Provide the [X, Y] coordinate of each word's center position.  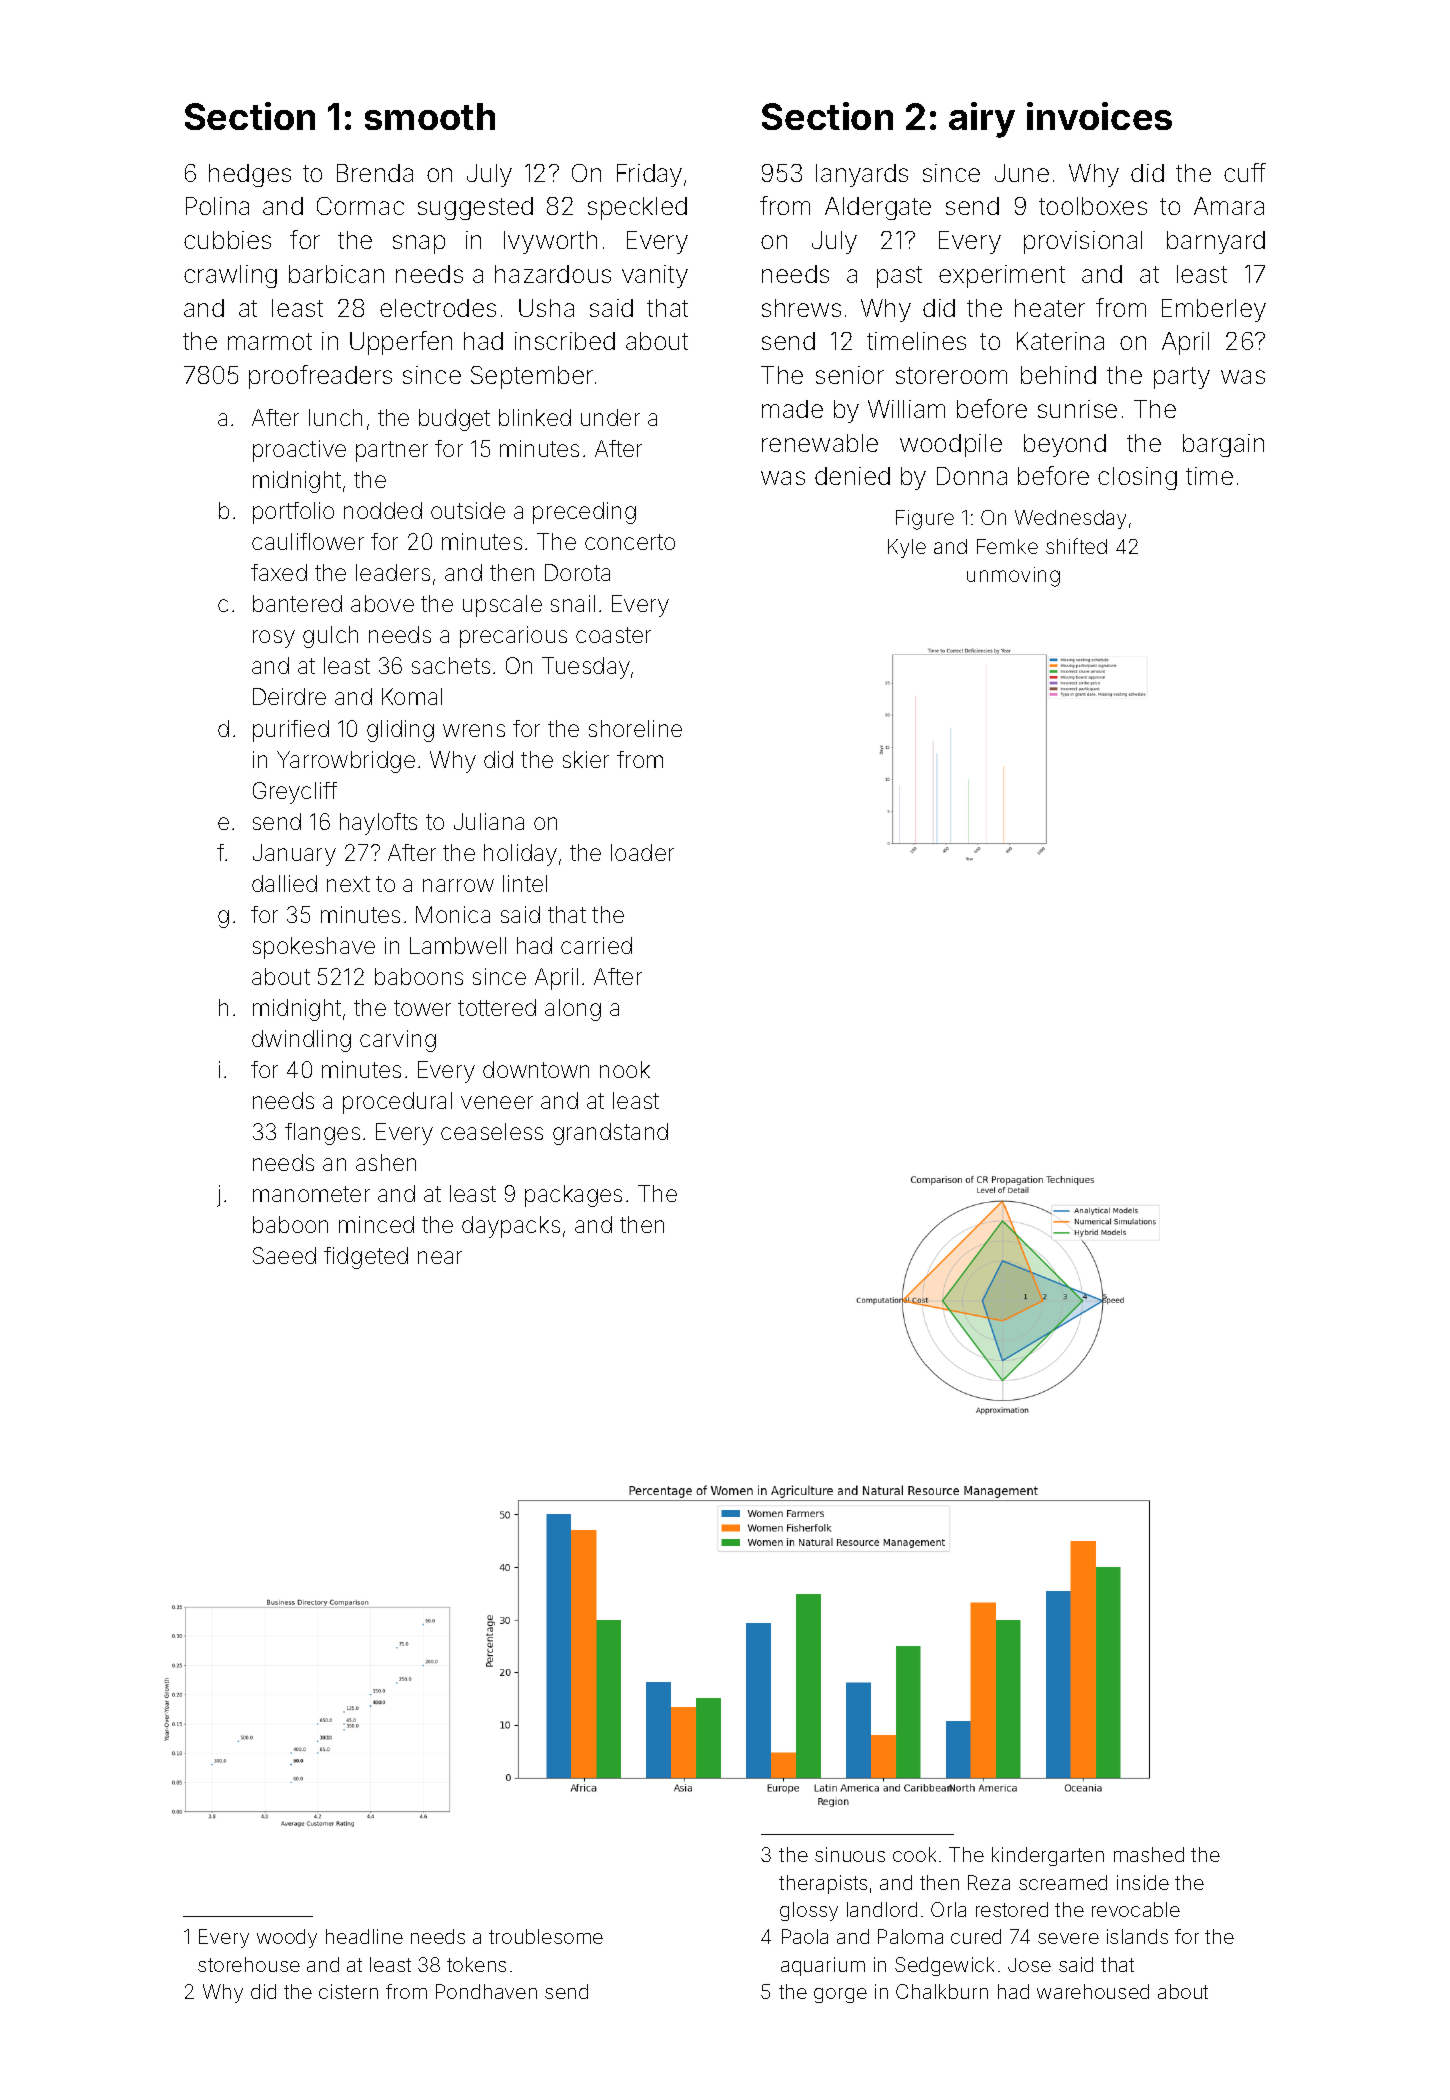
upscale [502, 606]
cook [914, 1854]
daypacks [511, 1227]
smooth [430, 116]
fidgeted [366, 1258]
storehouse [249, 1964]
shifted [1076, 546]
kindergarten [1048, 1856]
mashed [1149, 1854]
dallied [284, 883]
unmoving [1013, 577]
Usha [546, 308]
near [440, 1257]
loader [642, 852]
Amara [1229, 206]
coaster [613, 635]
